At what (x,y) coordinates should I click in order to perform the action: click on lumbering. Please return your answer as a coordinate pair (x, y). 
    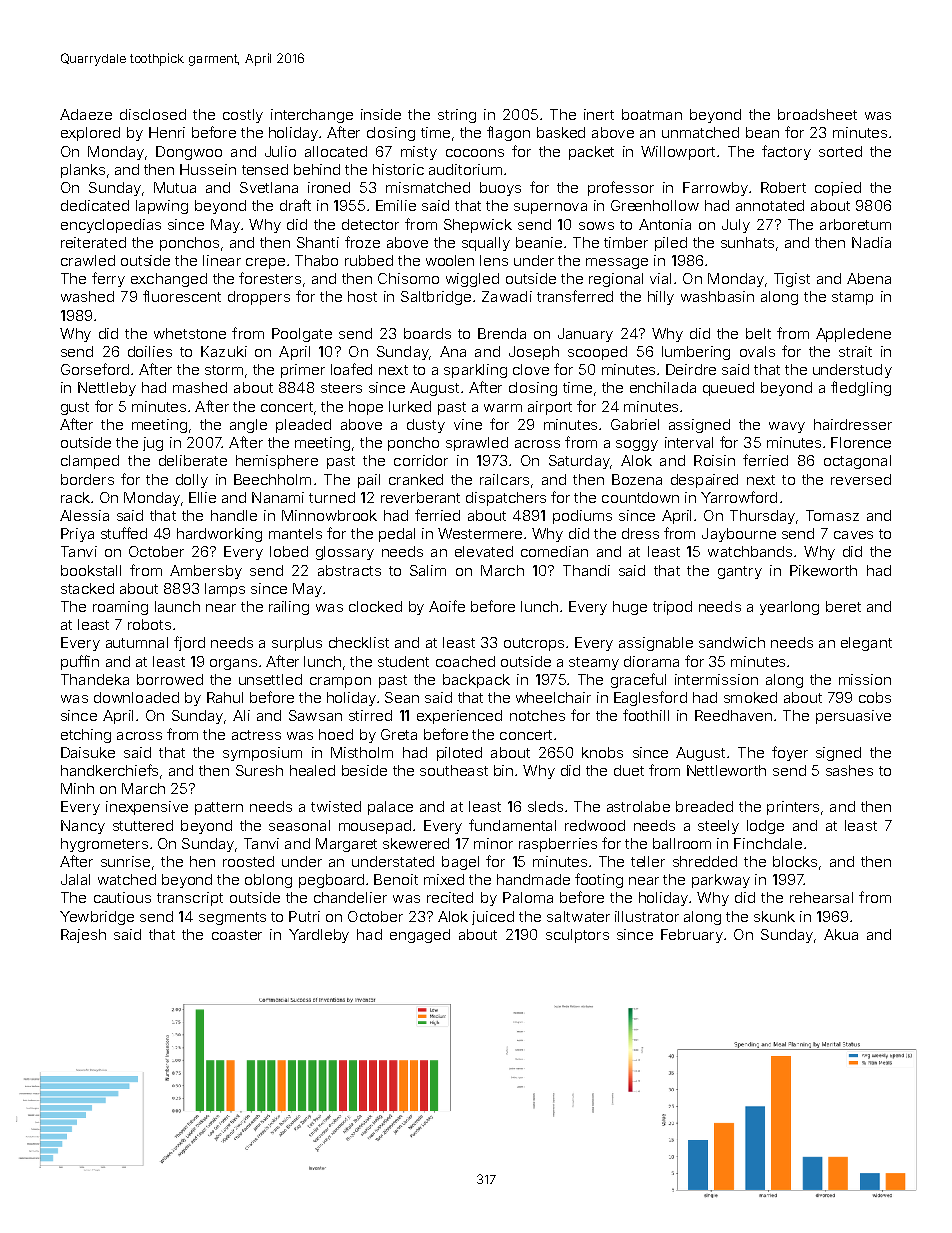
    Looking at the image, I should click on (696, 353).
